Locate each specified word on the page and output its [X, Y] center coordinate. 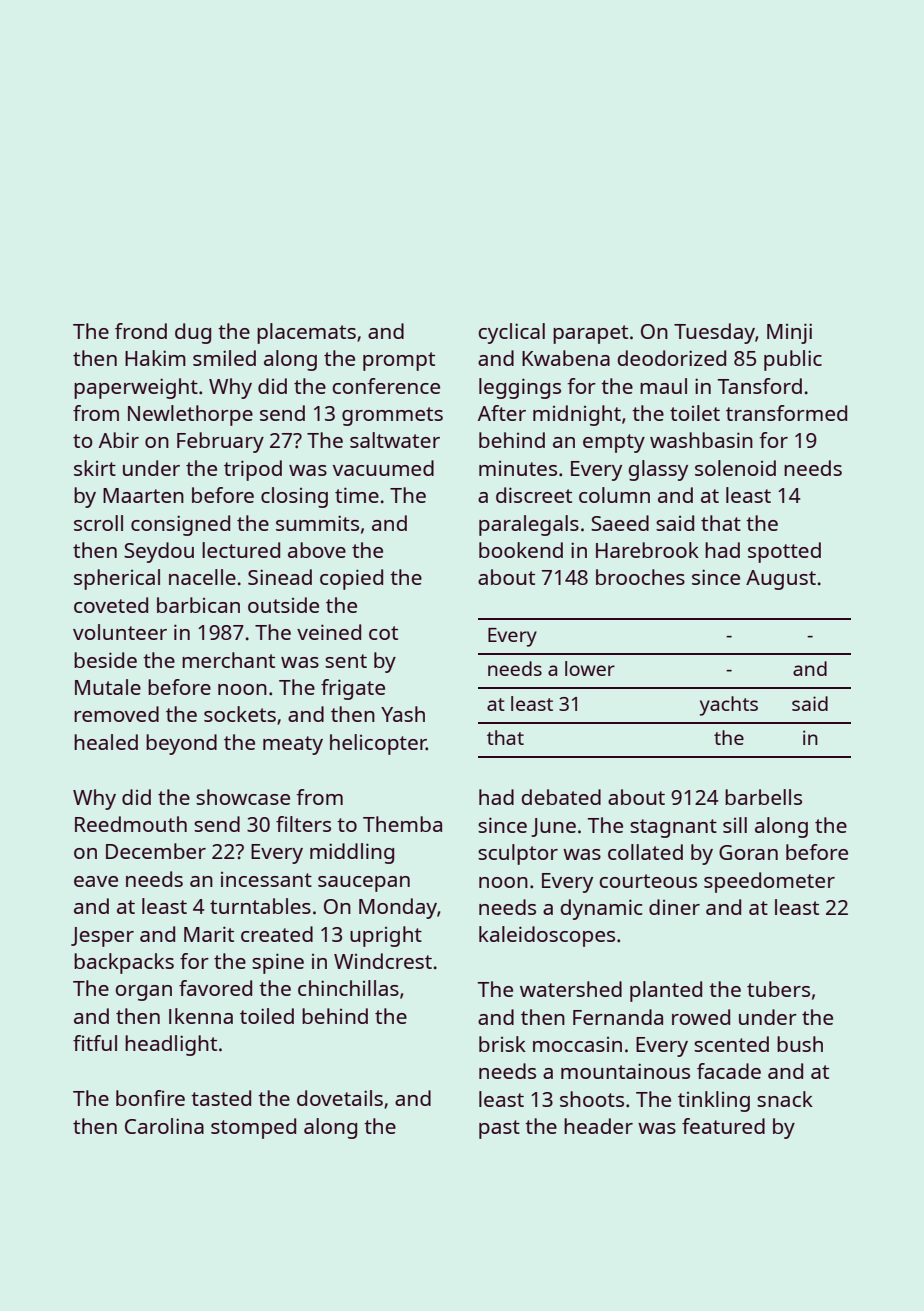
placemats [306, 333]
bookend [521, 550]
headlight [171, 1045]
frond [141, 331]
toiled [267, 1016]
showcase [243, 797]
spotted [784, 552]
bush [800, 1044]
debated [561, 797]
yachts [729, 706]
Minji [789, 333]
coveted [111, 605]
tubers [778, 989]
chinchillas [348, 988]
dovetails [340, 1098]
